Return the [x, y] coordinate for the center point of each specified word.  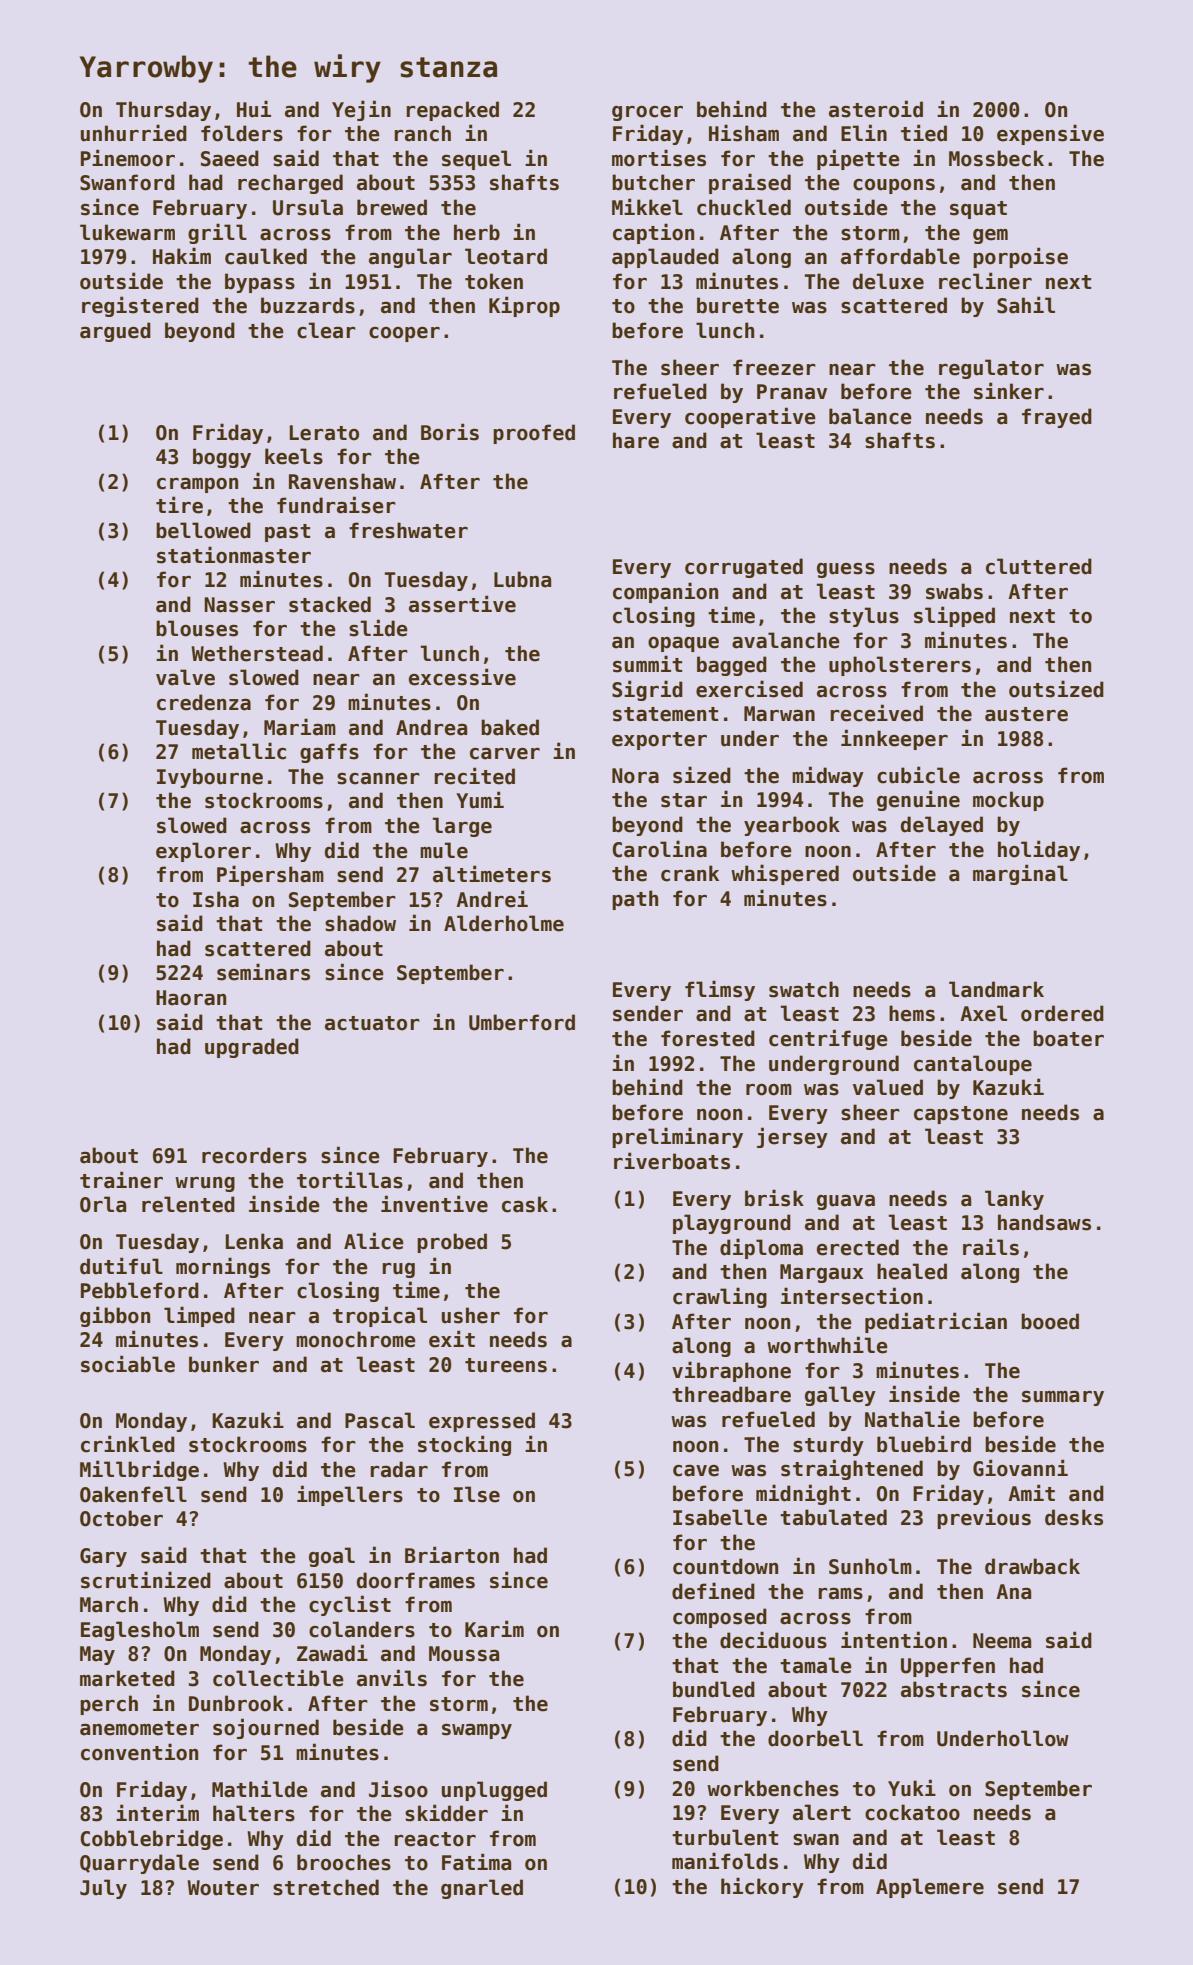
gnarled [482, 1889]
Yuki [912, 1788]
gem [990, 236]
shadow [360, 923]
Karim [494, 1629]
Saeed [230, 158]
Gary [103, 1557]
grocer [647, 113]
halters [254, 1813]
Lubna [523, 579]
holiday [1039, 850]
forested [708, 1038]
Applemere [930, 1888]
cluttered [1039, 566]
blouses [197, 628]
